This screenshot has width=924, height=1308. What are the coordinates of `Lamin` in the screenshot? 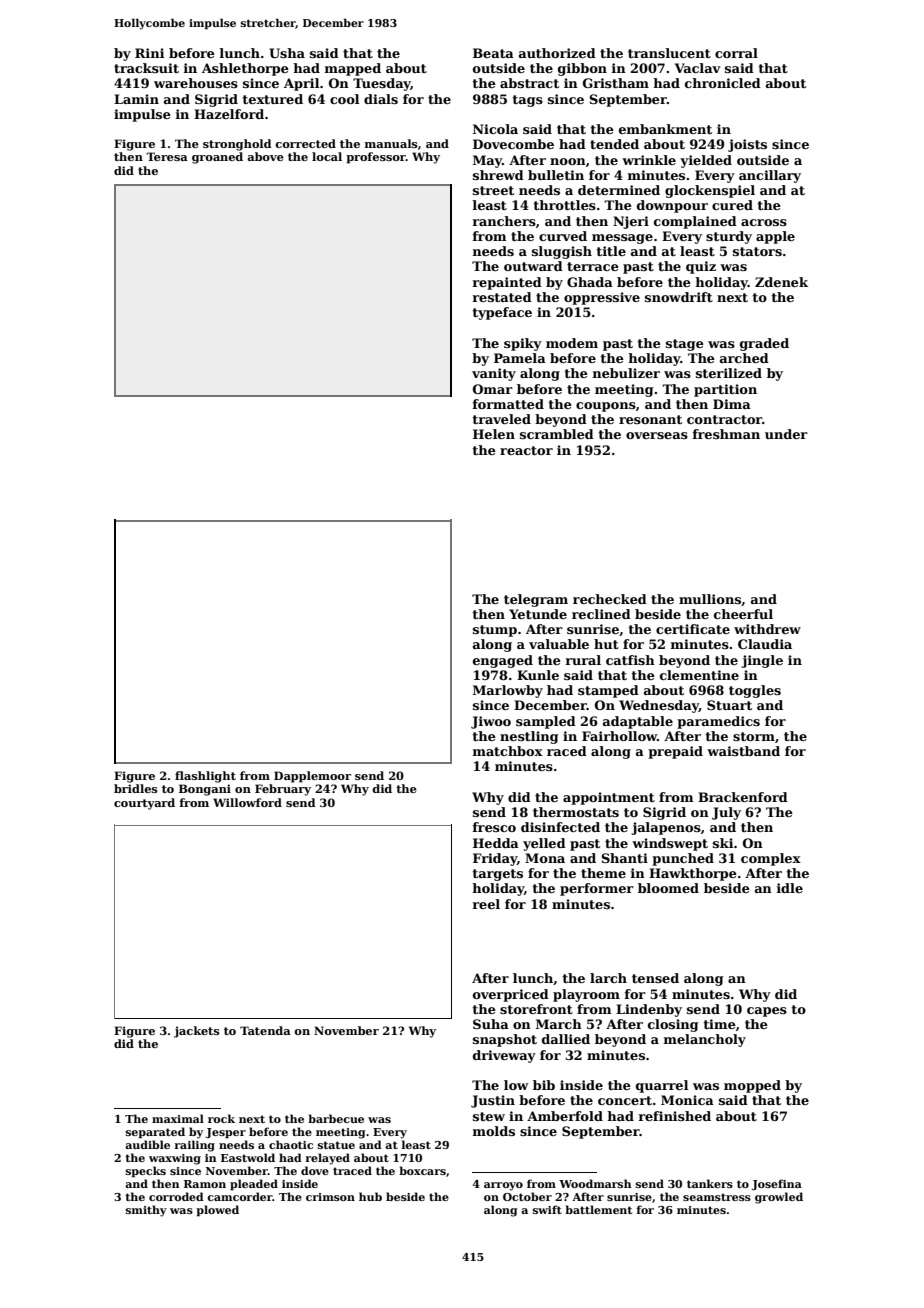 It's located at (136, 99).
